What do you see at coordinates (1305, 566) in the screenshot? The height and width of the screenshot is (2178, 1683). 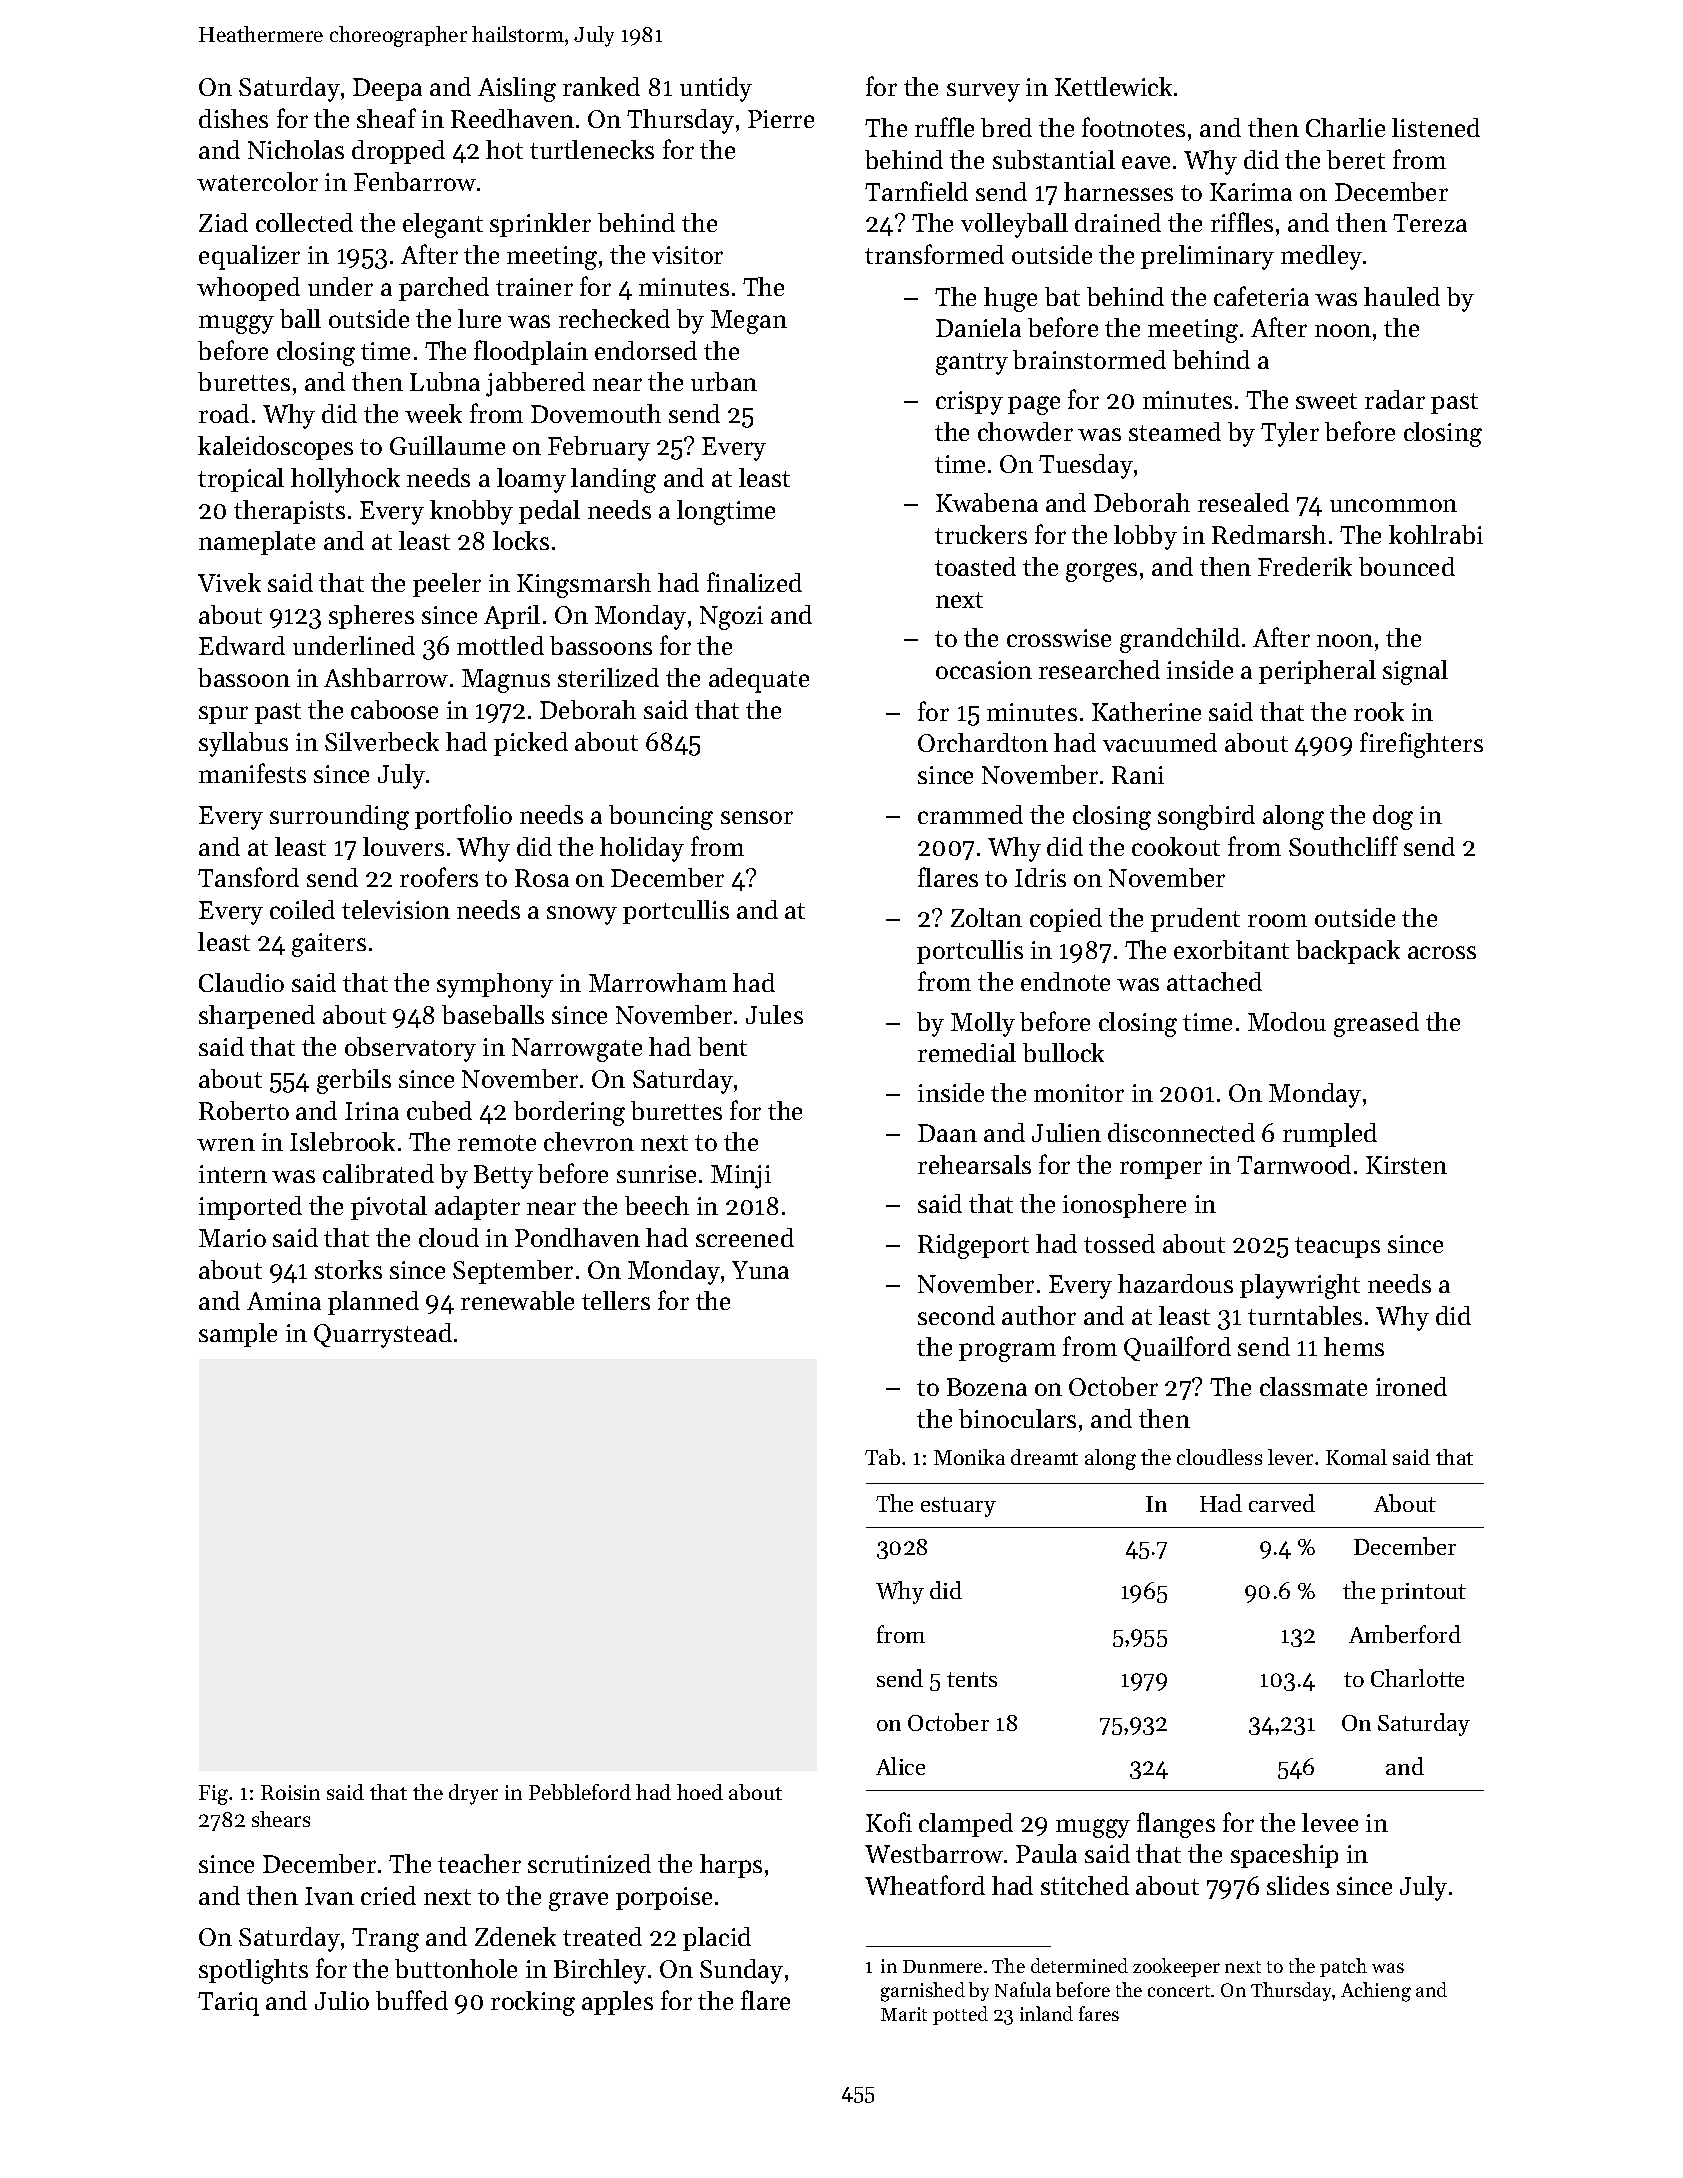 I see `Frederik` at bounding box center [1305, 566].
